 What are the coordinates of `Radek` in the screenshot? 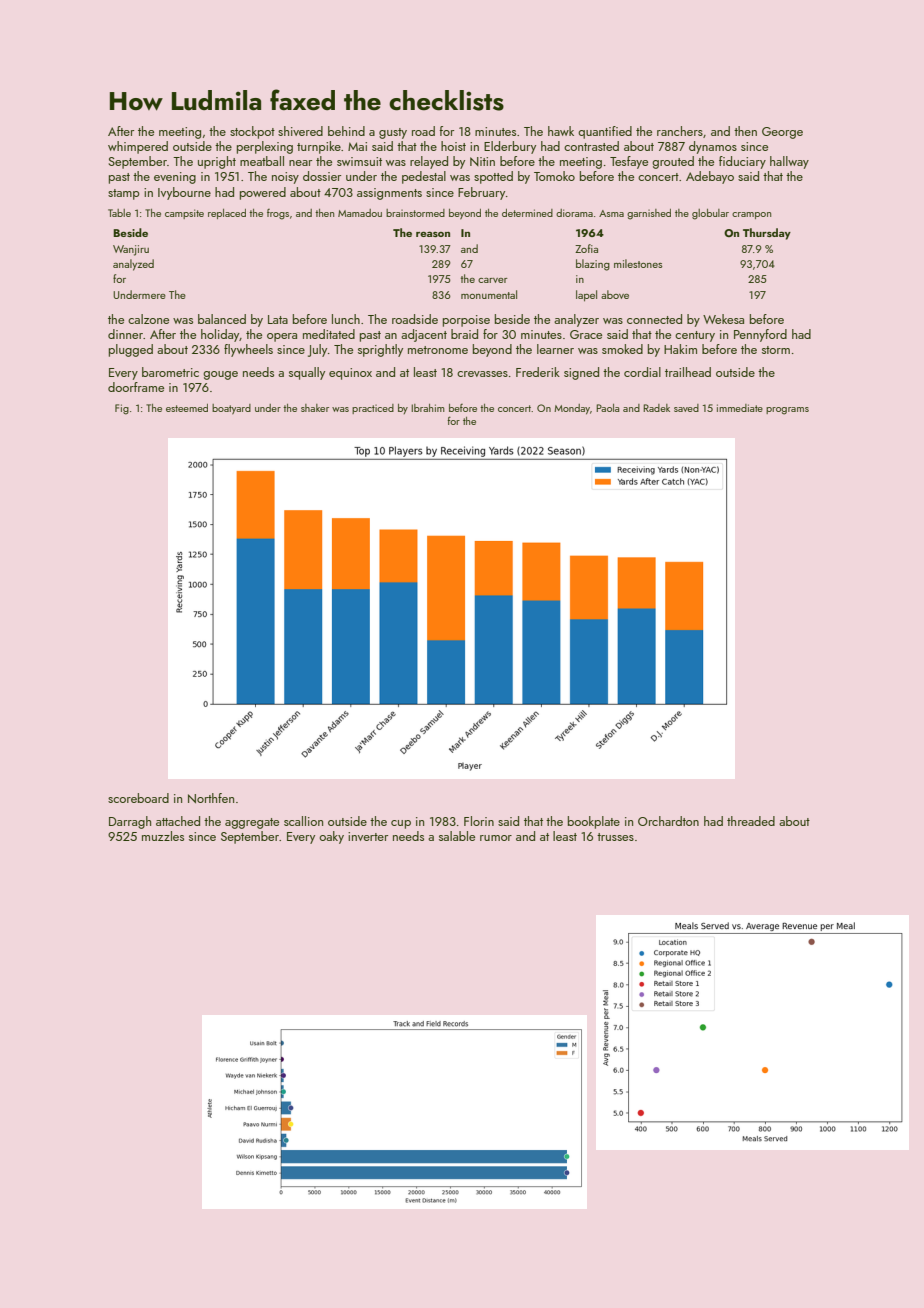 It's located at (656, 408).
